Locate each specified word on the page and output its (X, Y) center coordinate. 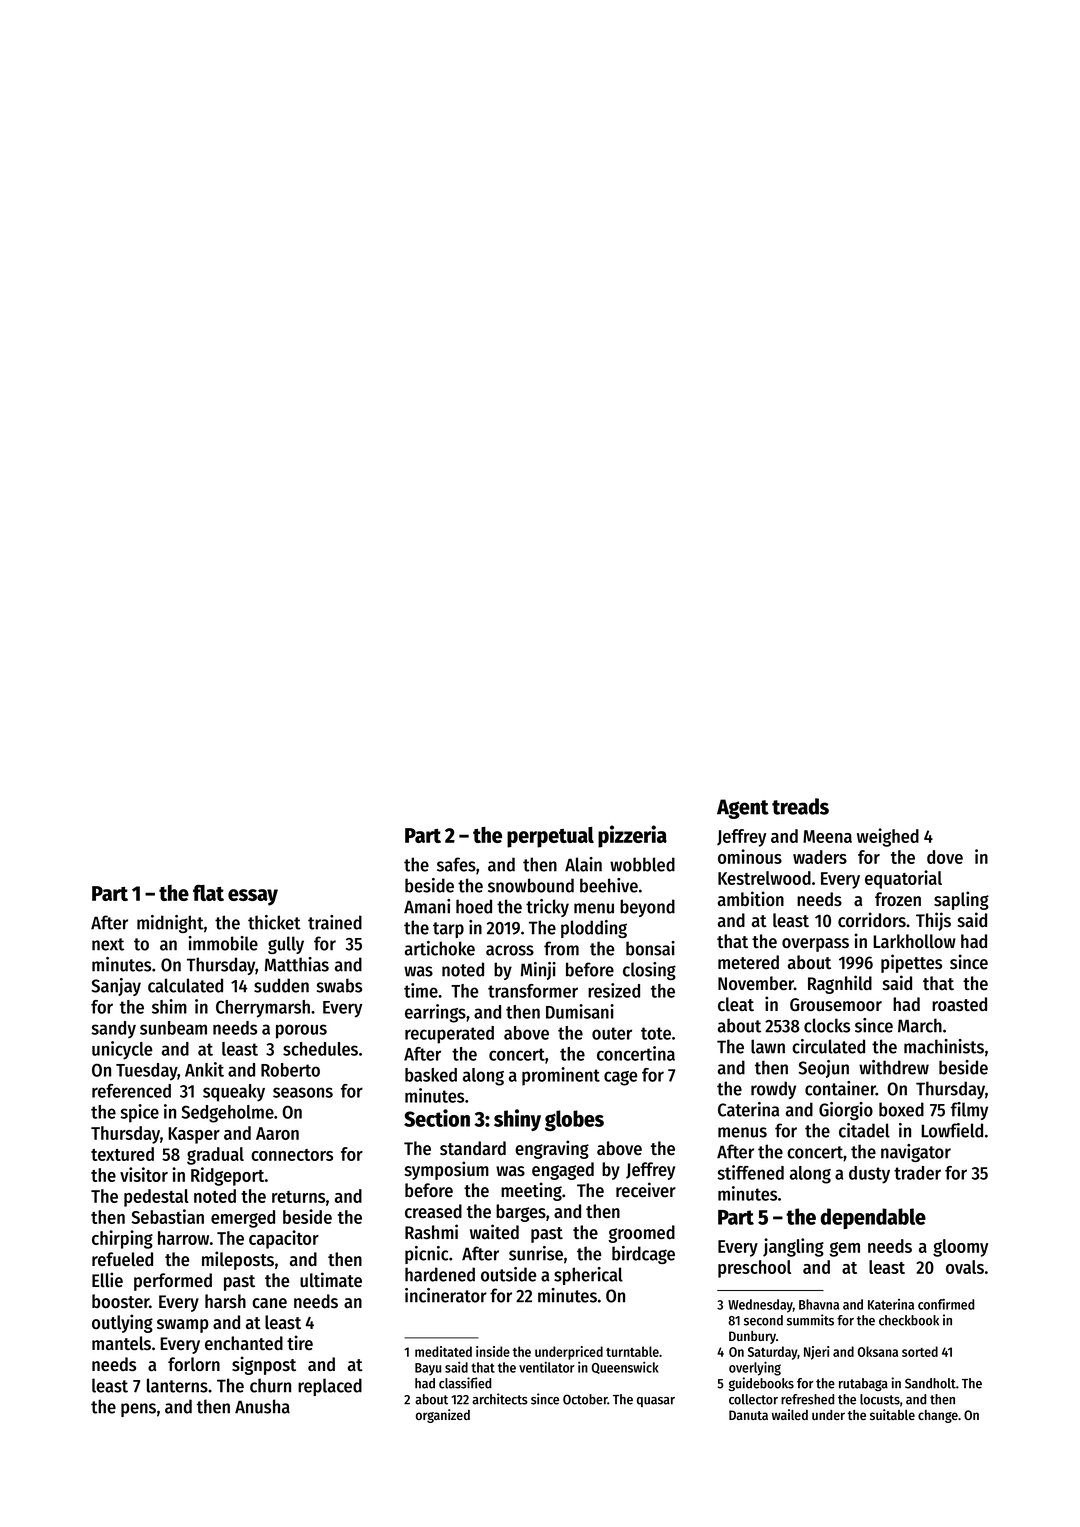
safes (456, 864)
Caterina (748, 1109)
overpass (815, 945)
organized (443, 1416)
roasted (959, 1004)
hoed (474, 906)
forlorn (194, 1364)
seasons (303, 1092)
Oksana (878, 1351)
